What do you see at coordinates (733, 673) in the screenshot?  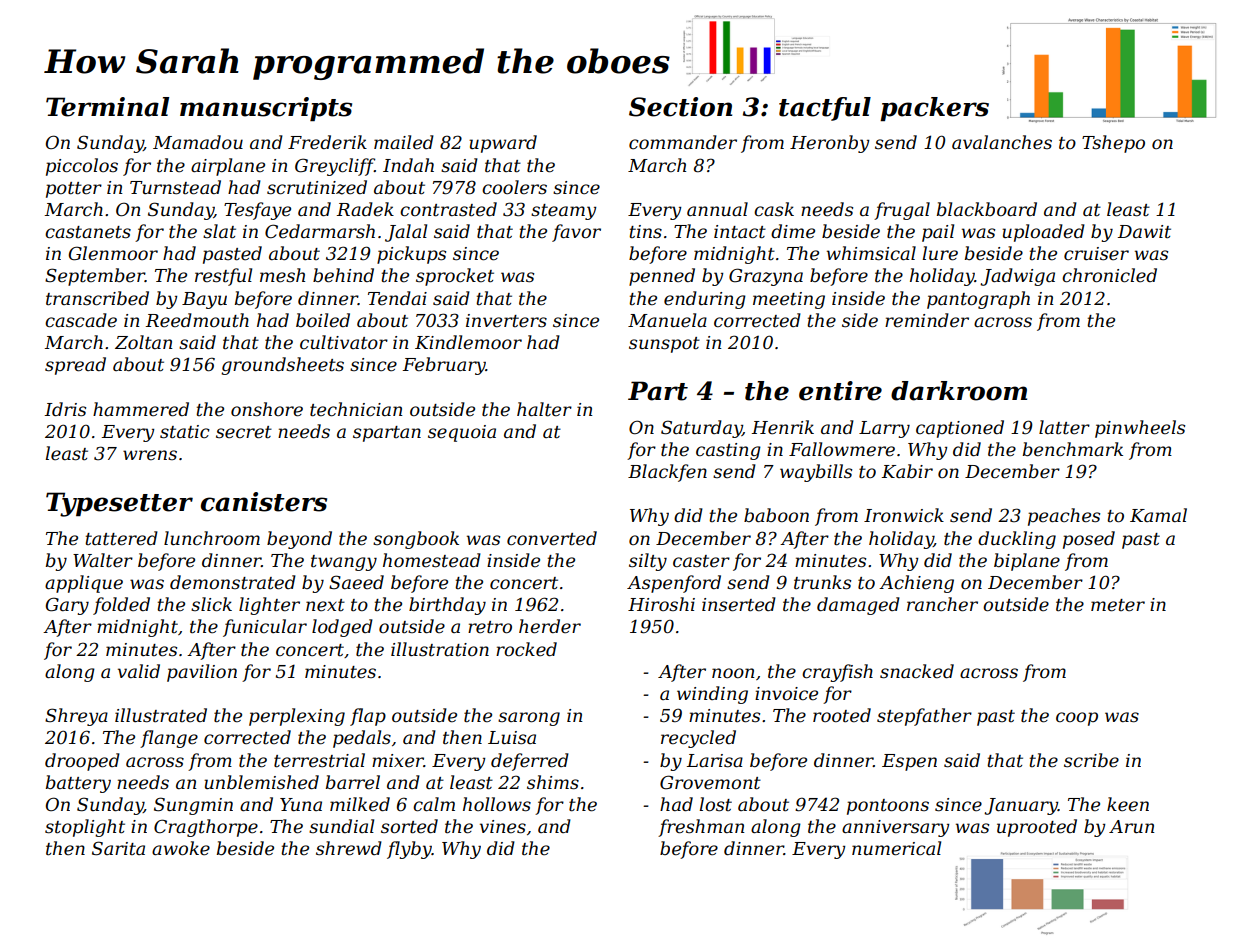 I see `noon` at bounding box center [733, 673].
